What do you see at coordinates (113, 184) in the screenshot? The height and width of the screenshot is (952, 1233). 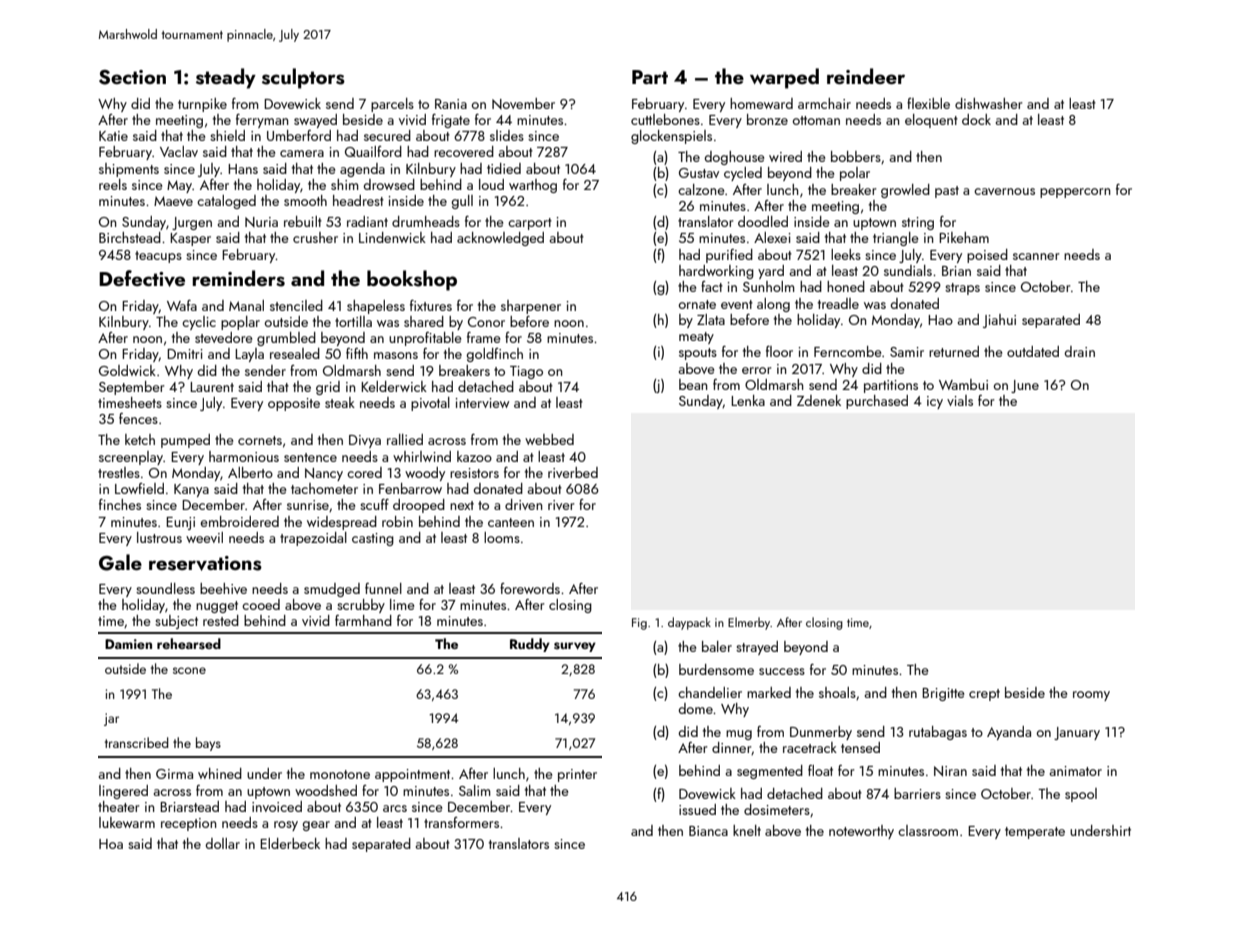 I see `reels` at bounding box center [113, 184].
